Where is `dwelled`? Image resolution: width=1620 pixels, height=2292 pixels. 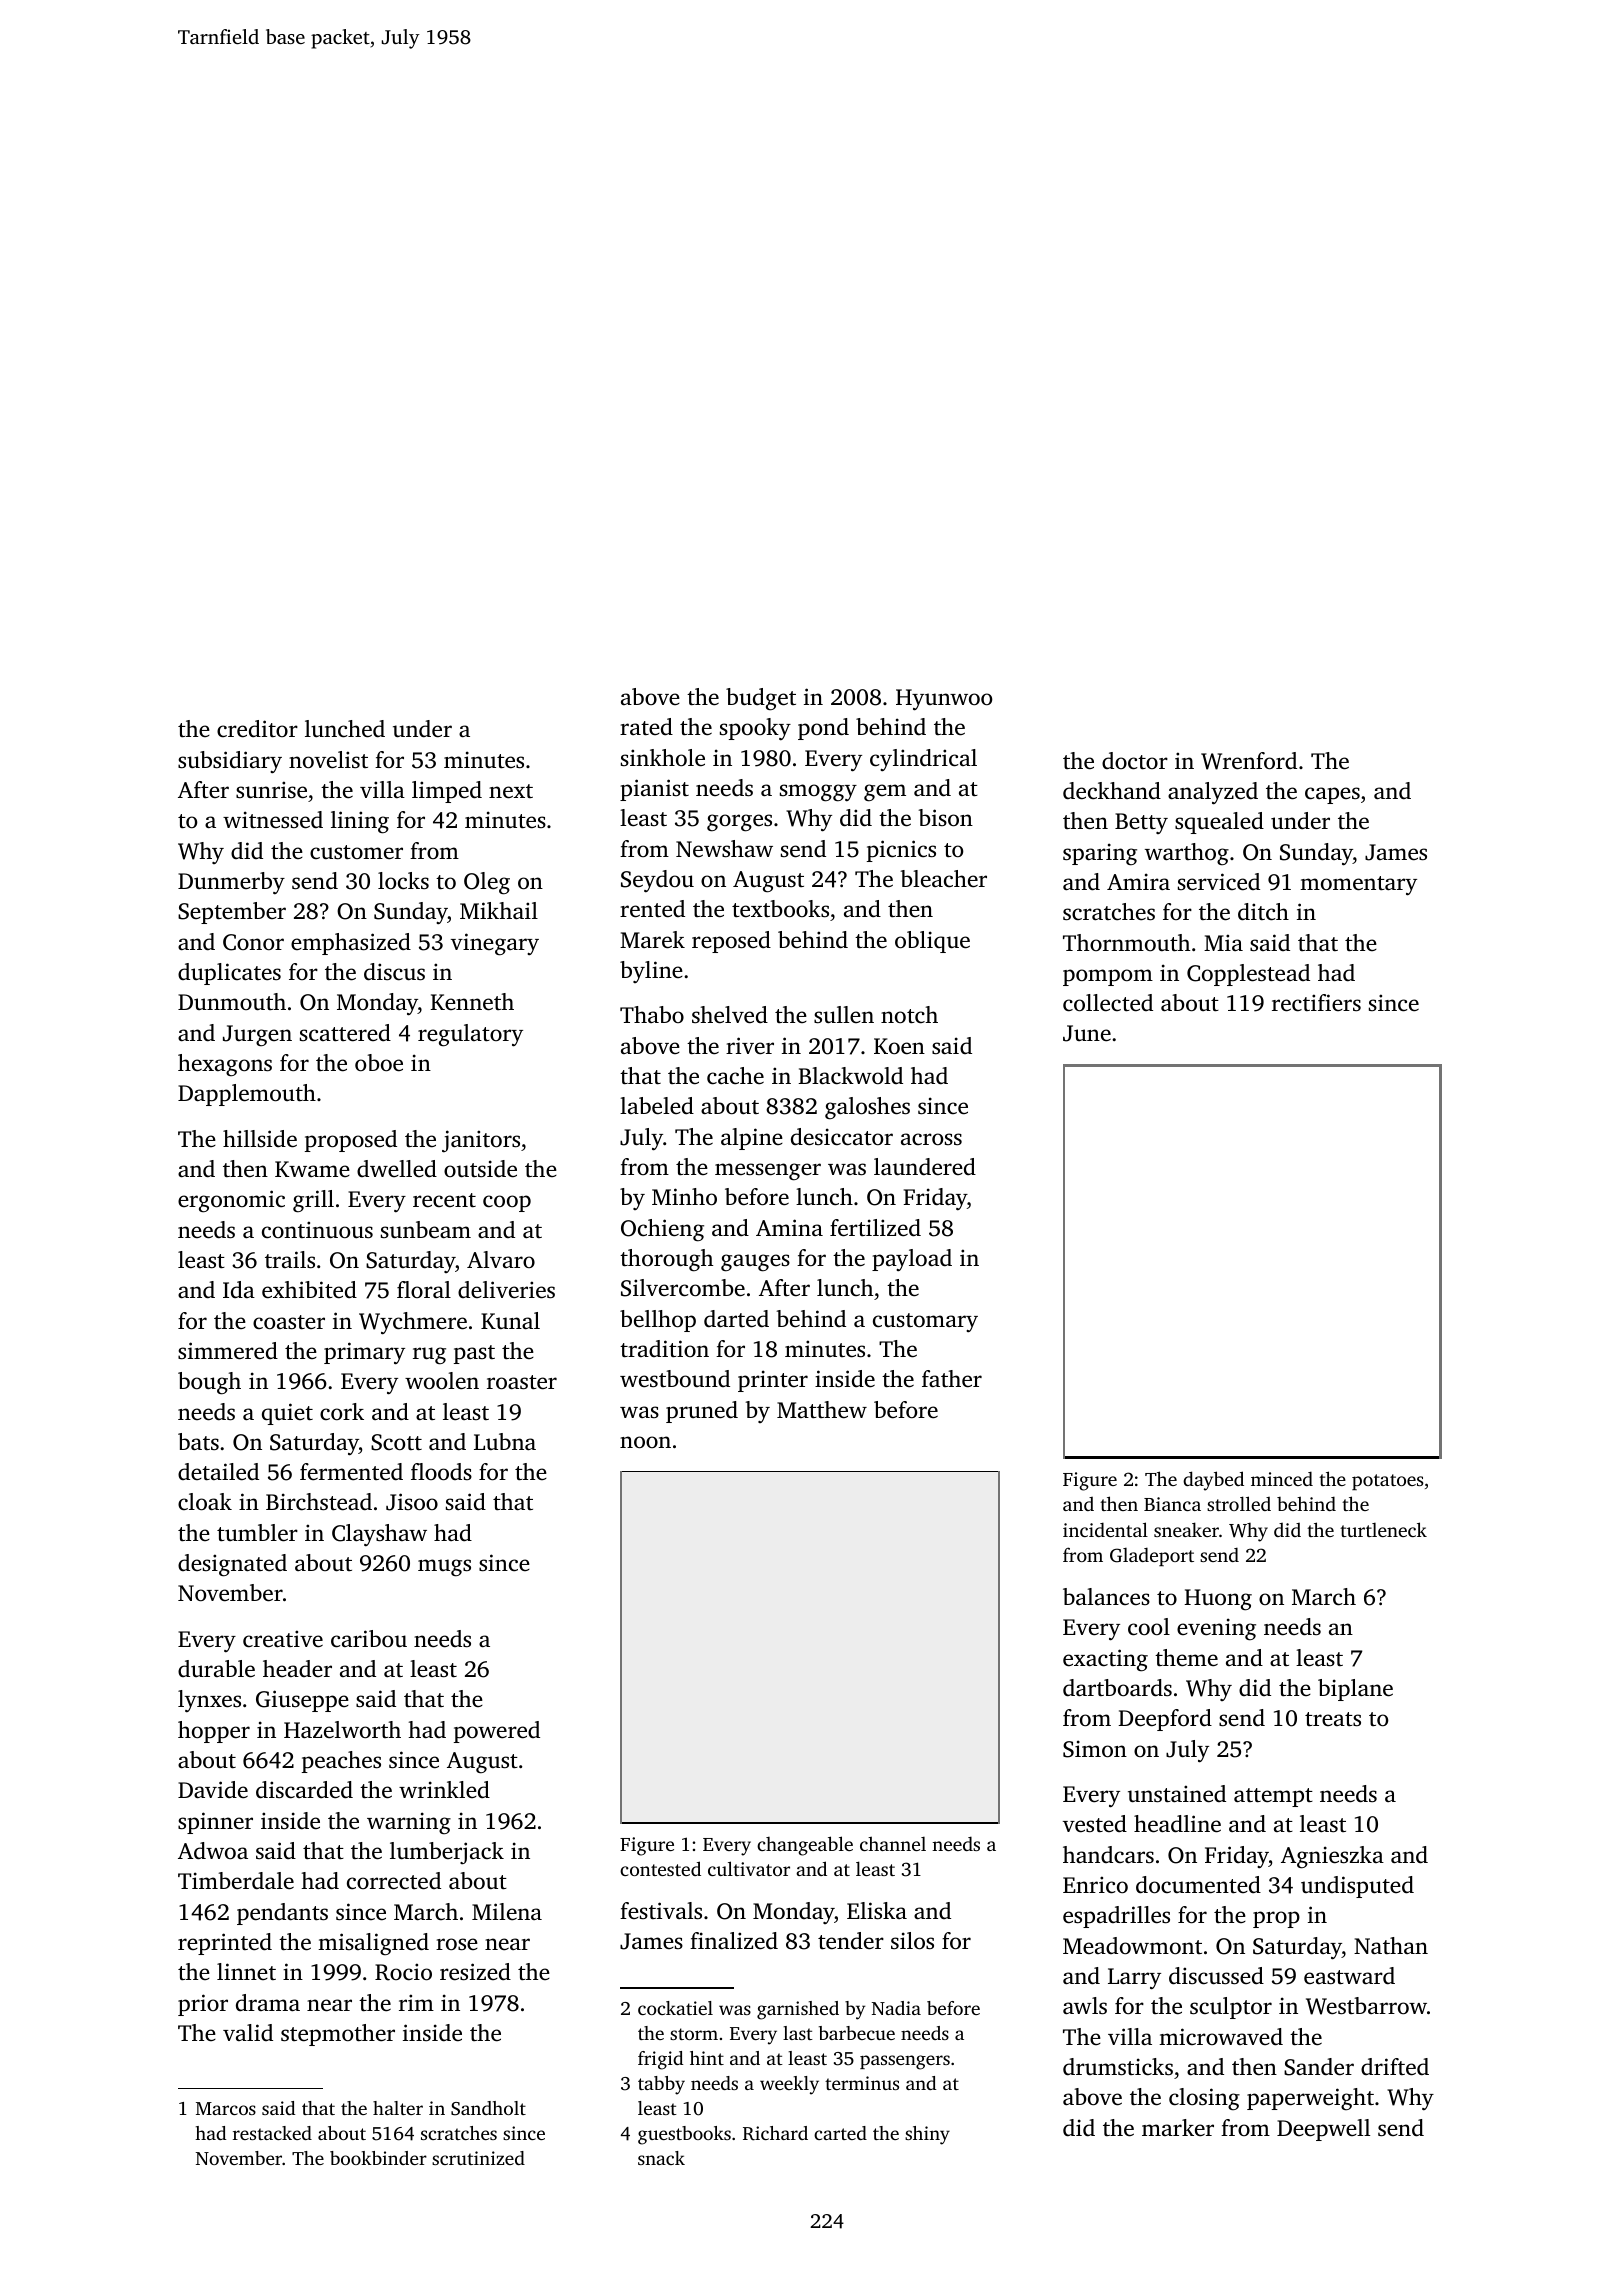 dwelled is located at coordinates (397, 1168).
